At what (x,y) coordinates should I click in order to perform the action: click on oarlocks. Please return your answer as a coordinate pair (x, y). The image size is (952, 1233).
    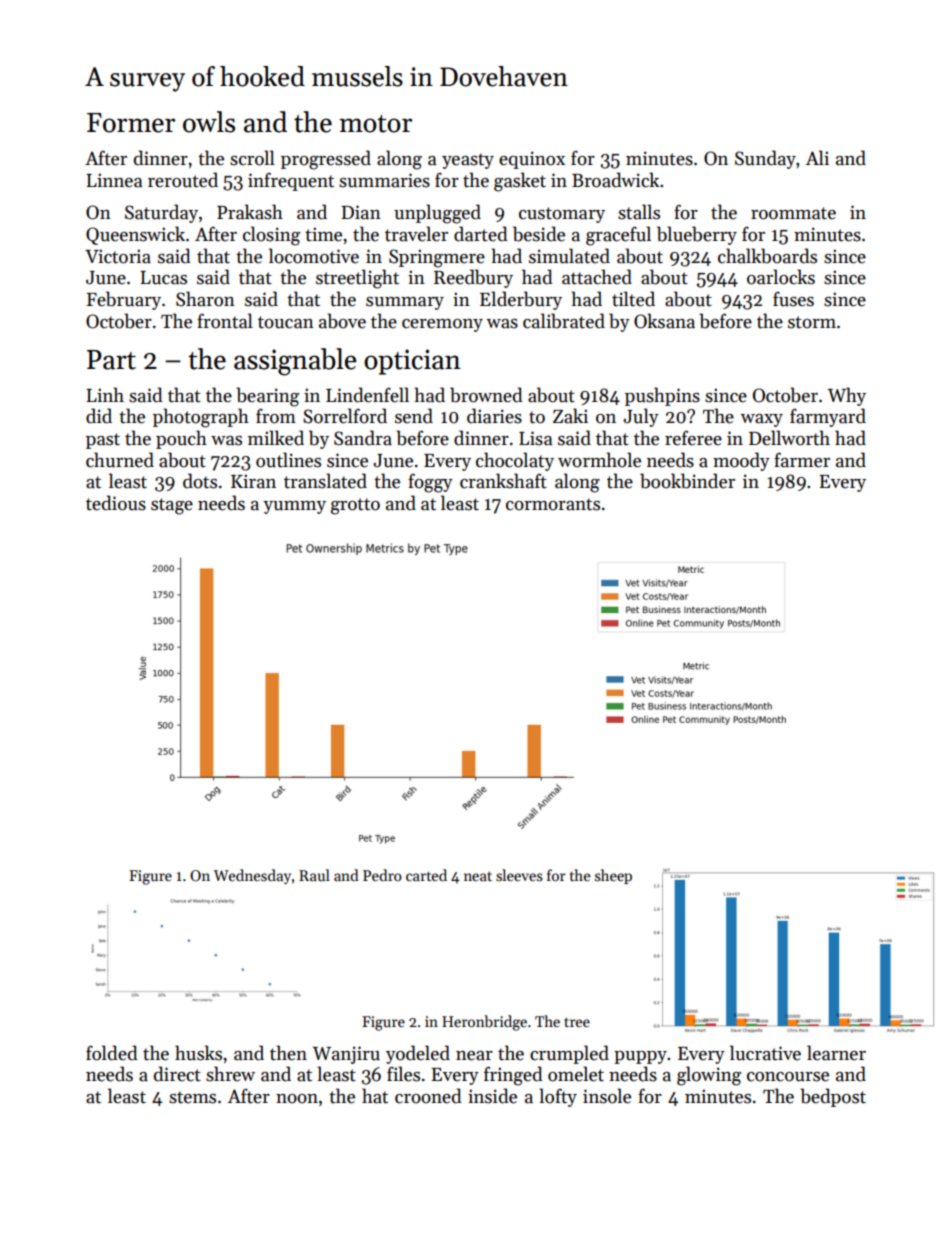
    Looking at the image, I should click on (781, 277).
